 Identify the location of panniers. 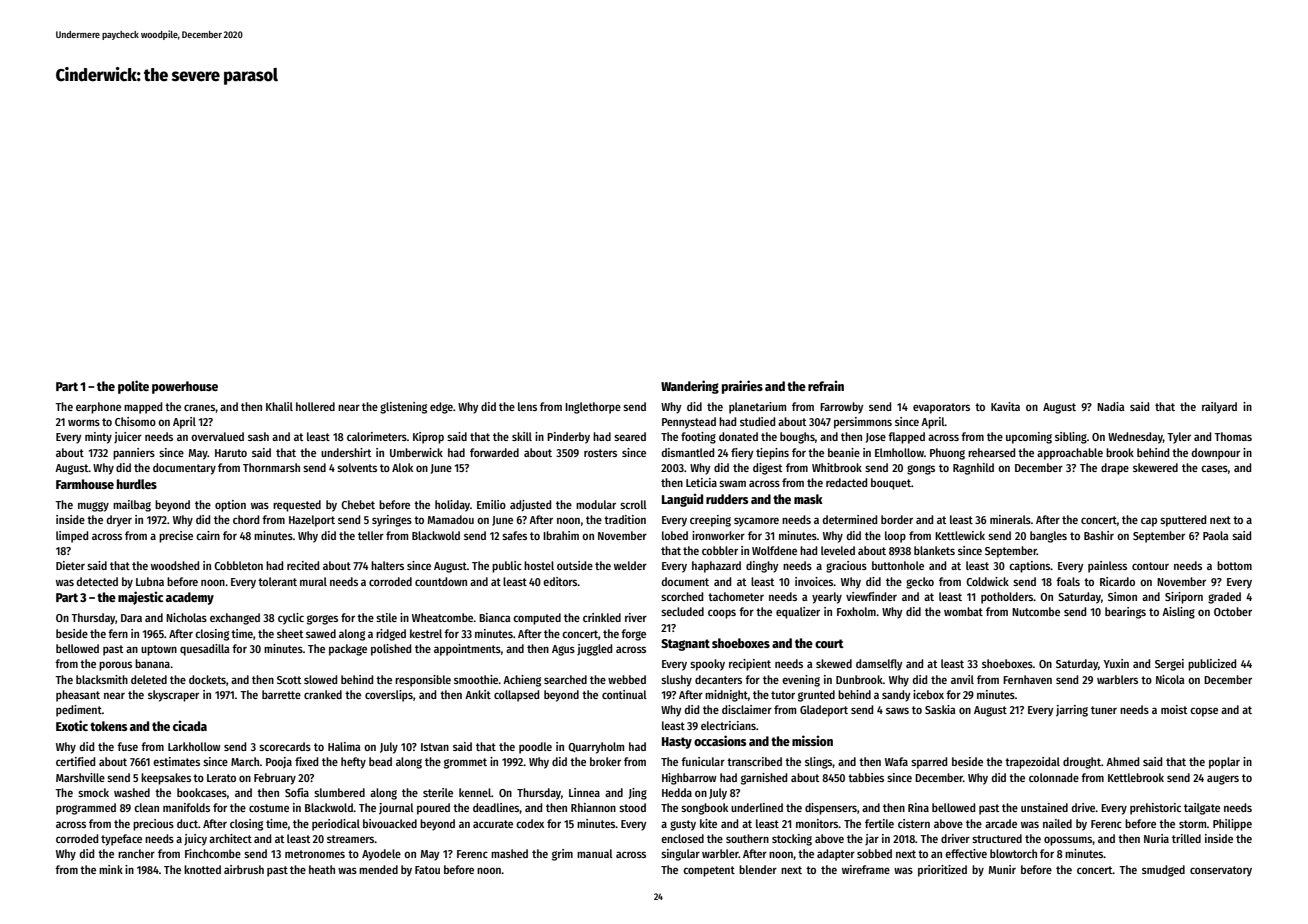
(134, 454).
